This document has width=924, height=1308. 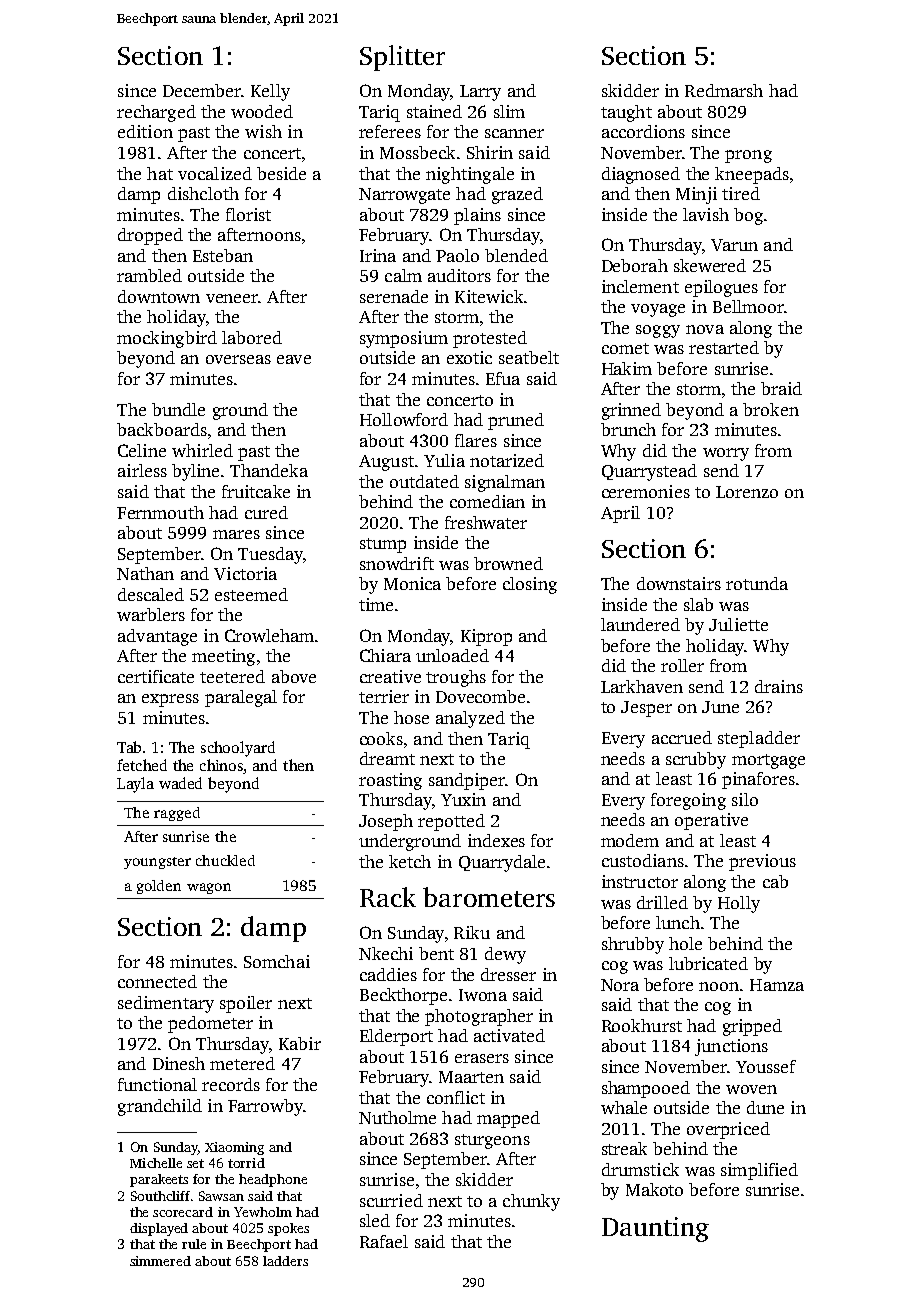 What do you see at coordinates (167, 339) in the document?
I see `mockingbird` at bounding box center [167, 339].
